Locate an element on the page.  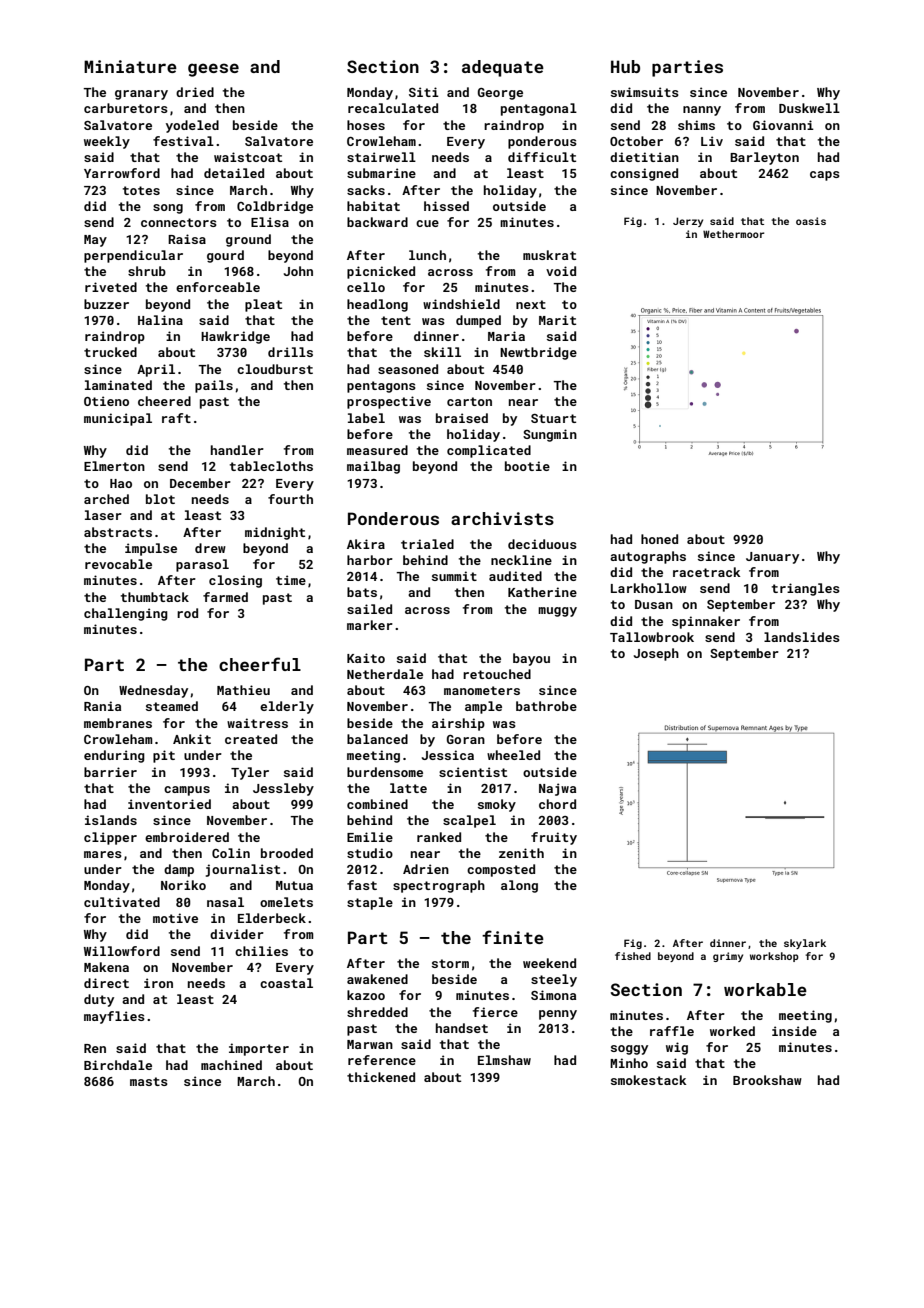
skylark is located at coordinates (805, 944).
